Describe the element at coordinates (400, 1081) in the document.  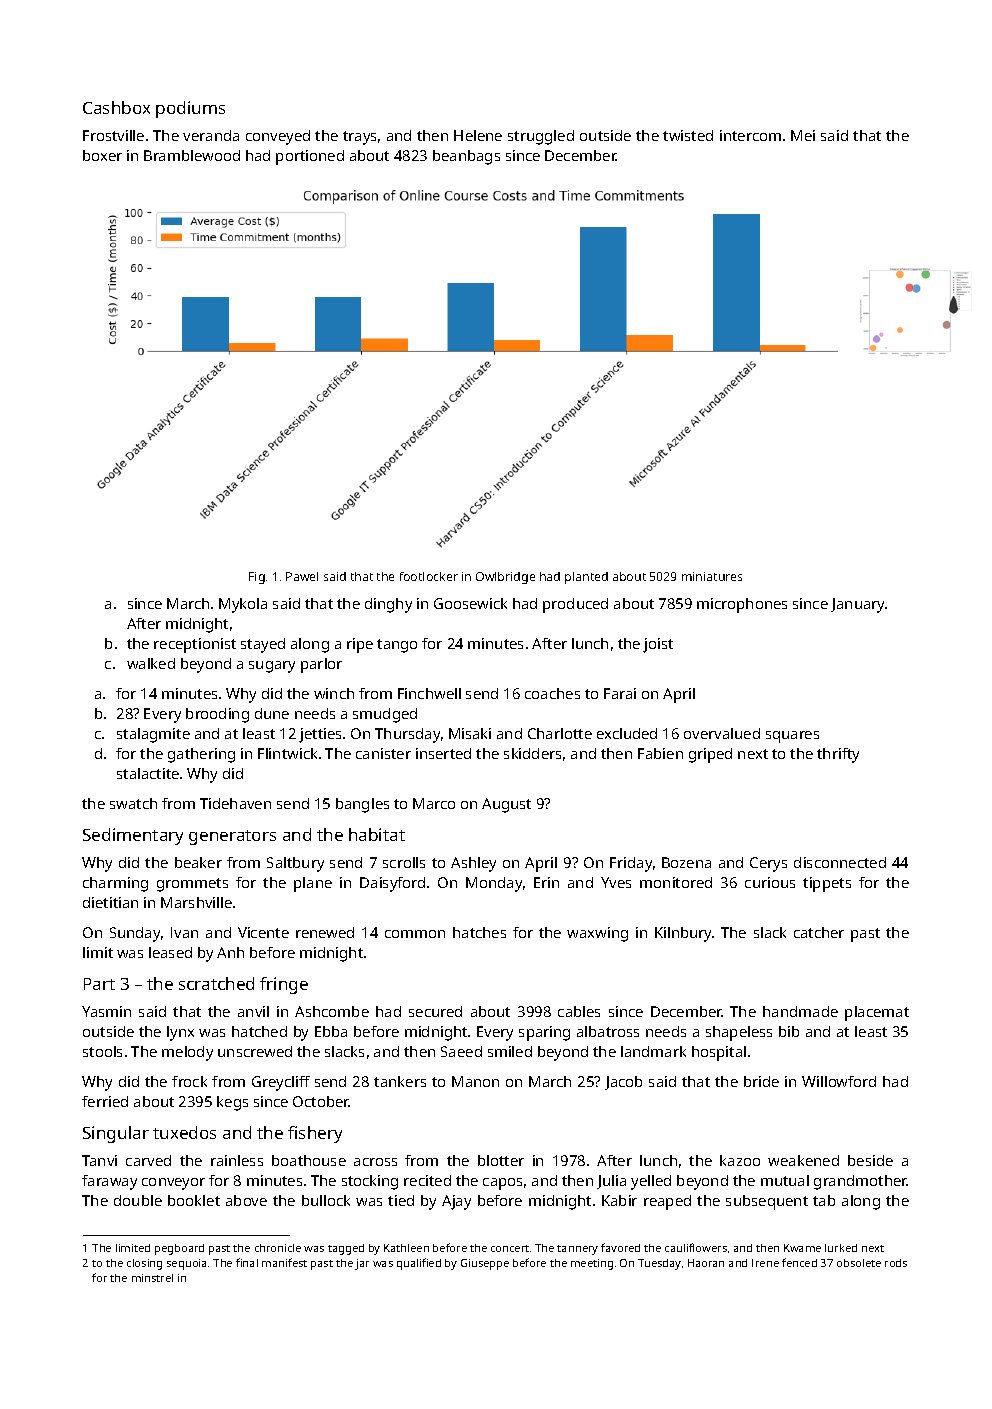
I see `tankers` at that location.
